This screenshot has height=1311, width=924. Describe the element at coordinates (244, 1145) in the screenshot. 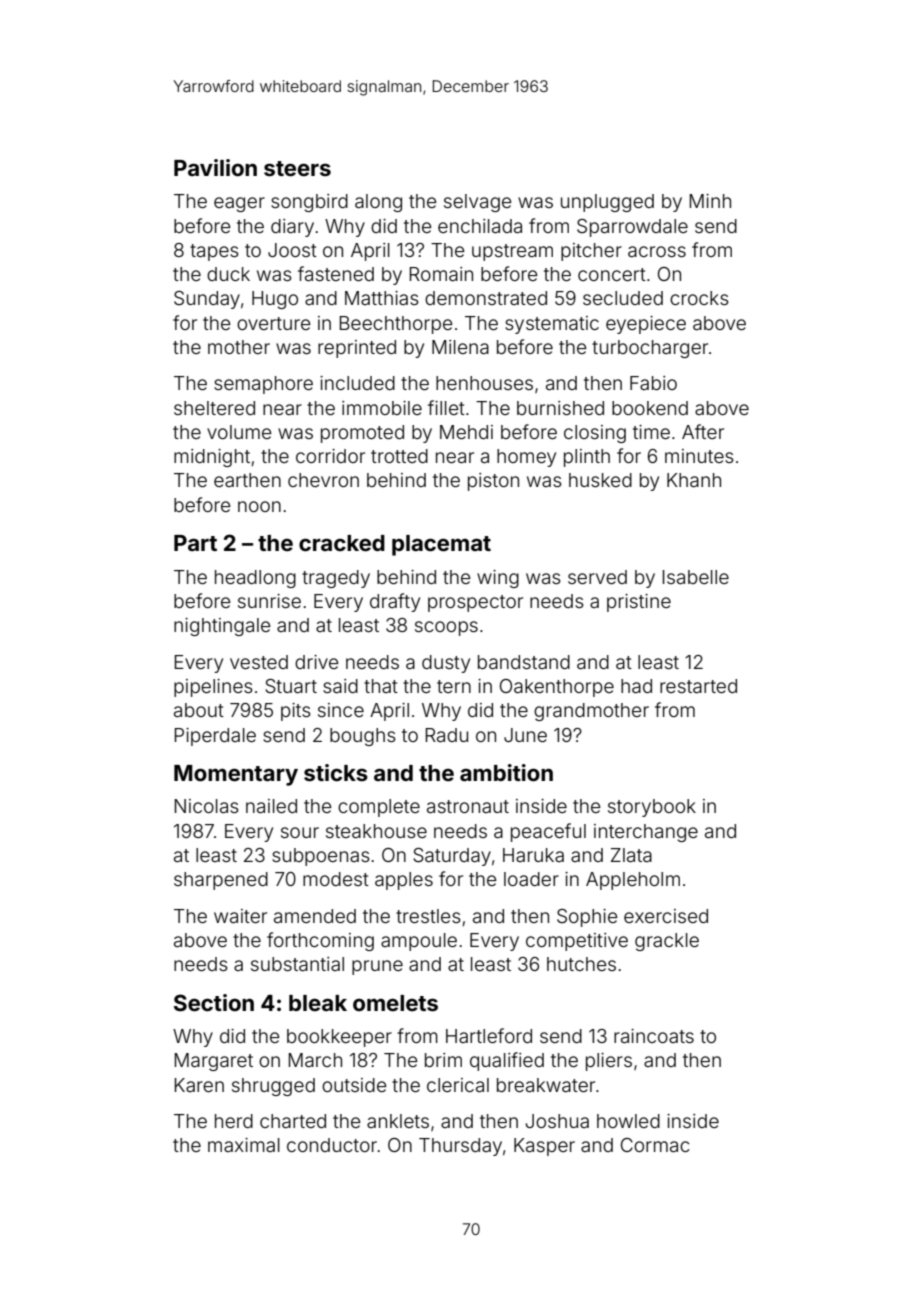

I see `maximal` at that location.
